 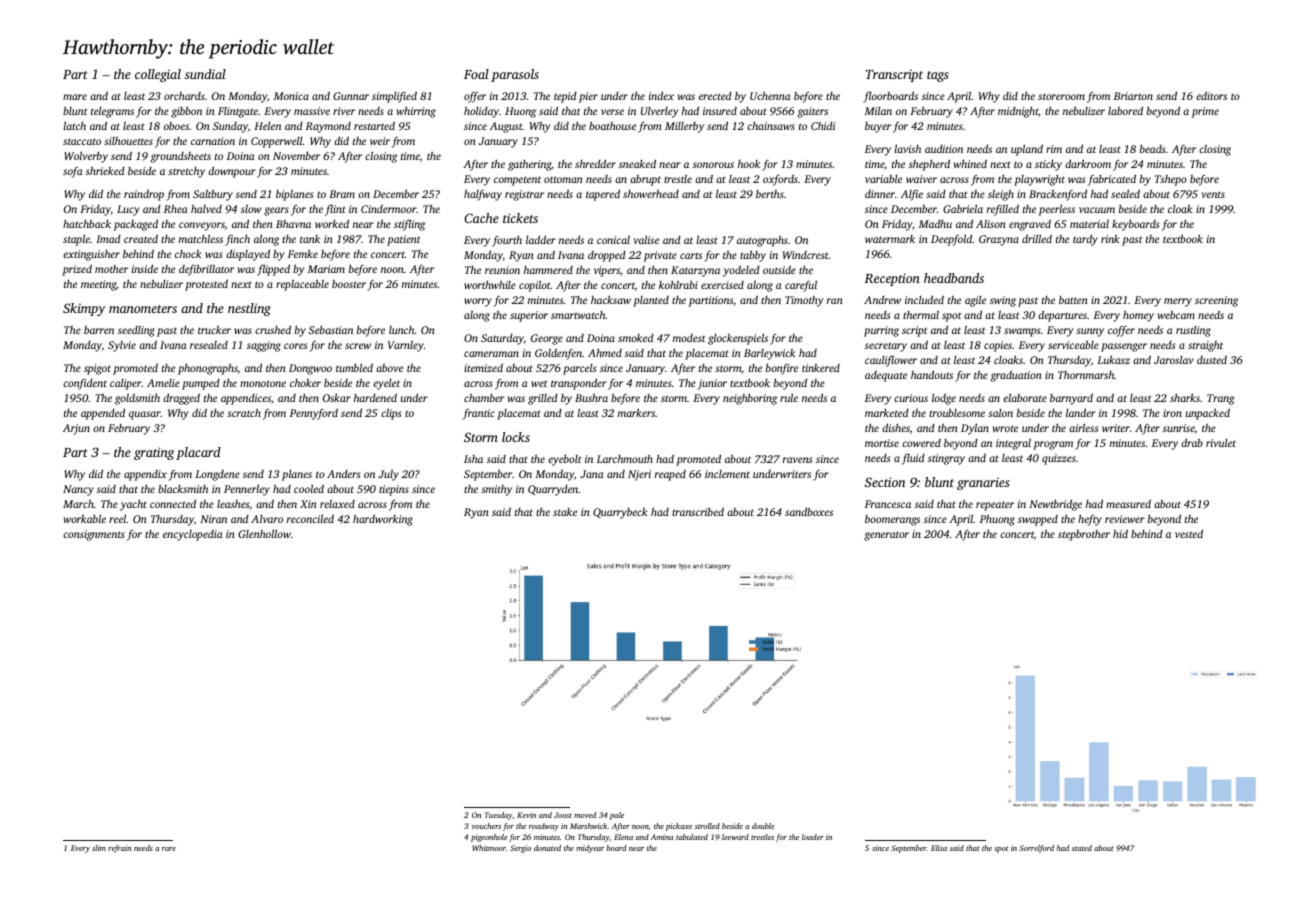 I want to click on tags, so click(x=938, y=76).
